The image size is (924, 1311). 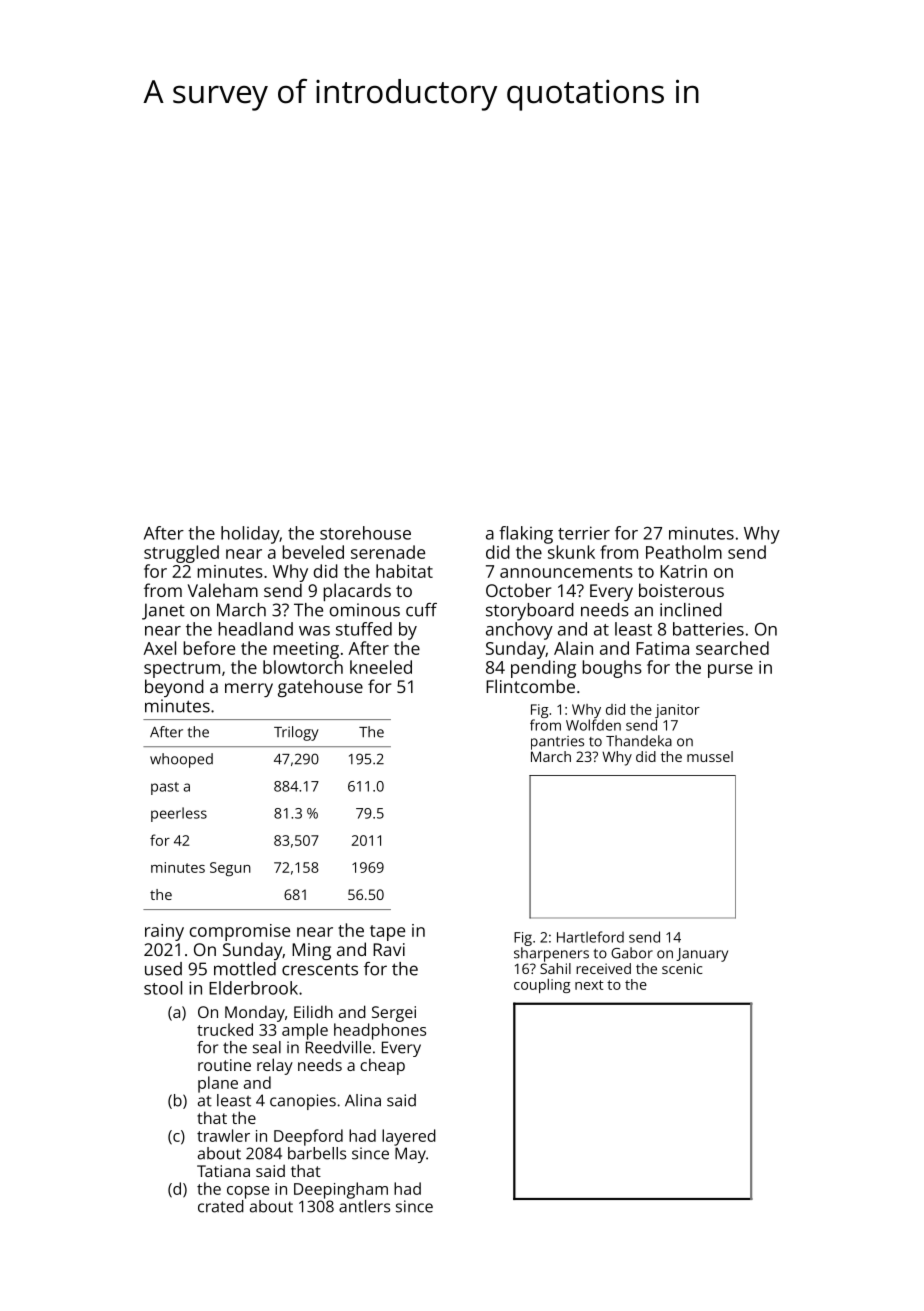 What do you see at coordinates (221, 1206) in the screenshot?
I see `crated` at bounding box center [221, 1206].
